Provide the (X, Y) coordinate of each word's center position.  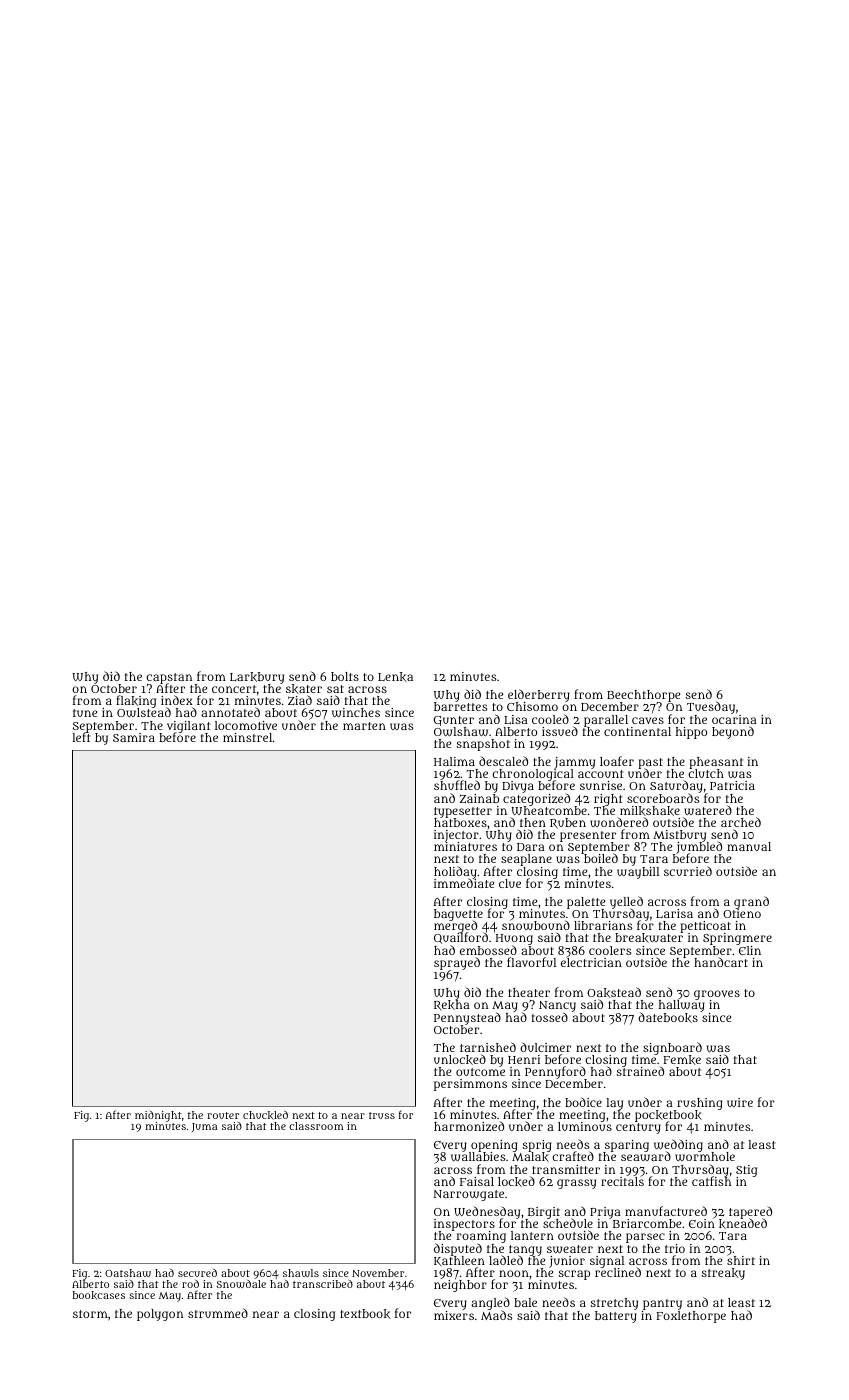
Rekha (452, 1006)
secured (197, 1273)
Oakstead (614, 992)
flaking (136, 702)
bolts (345, 676)
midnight (158, 1117)
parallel (606, 721)
